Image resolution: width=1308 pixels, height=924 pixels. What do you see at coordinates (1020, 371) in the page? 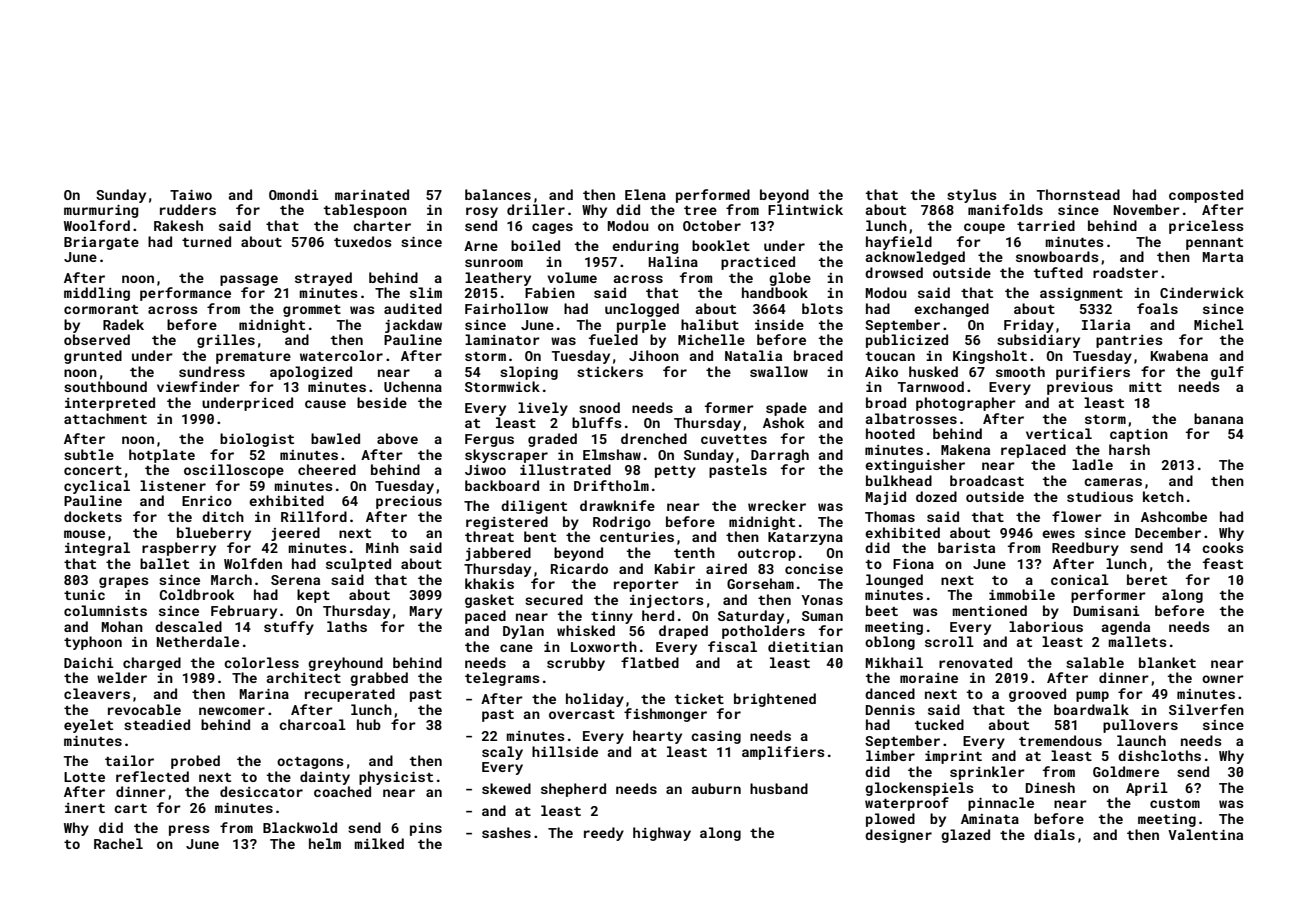
I see `smooth` at bounding box center [1020, 371].
